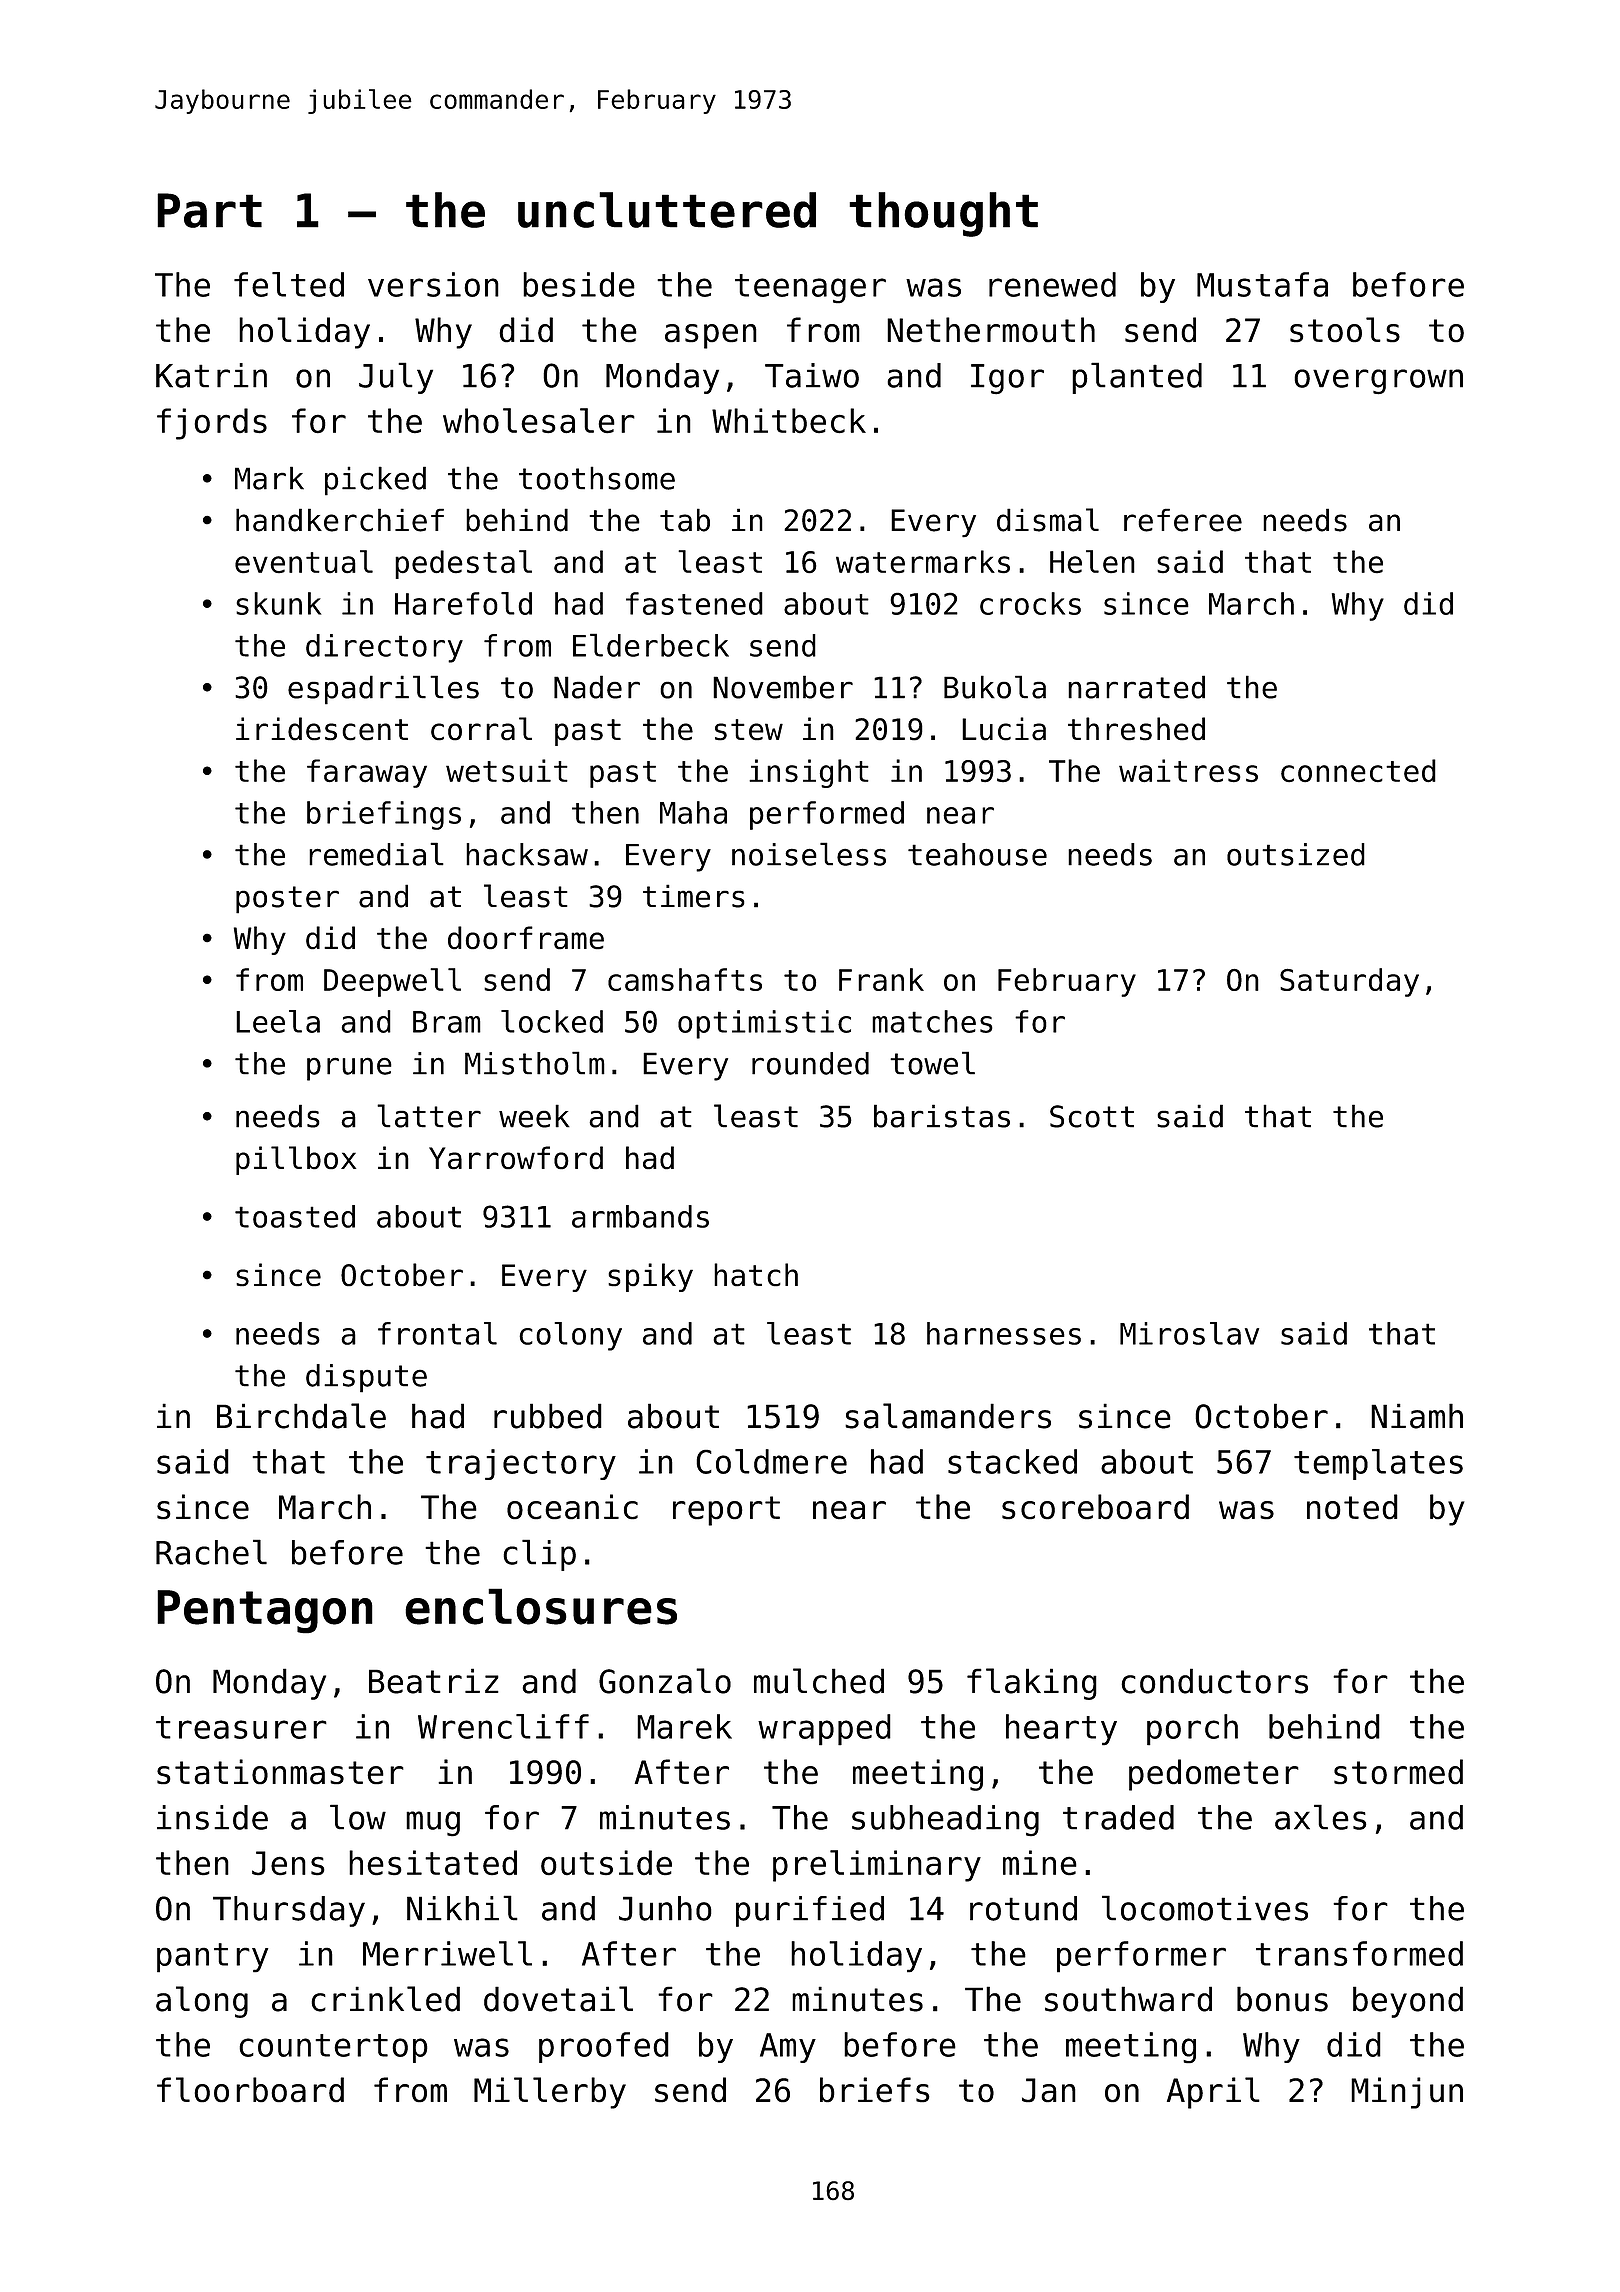  I want to click on July, so click(396, 378).
